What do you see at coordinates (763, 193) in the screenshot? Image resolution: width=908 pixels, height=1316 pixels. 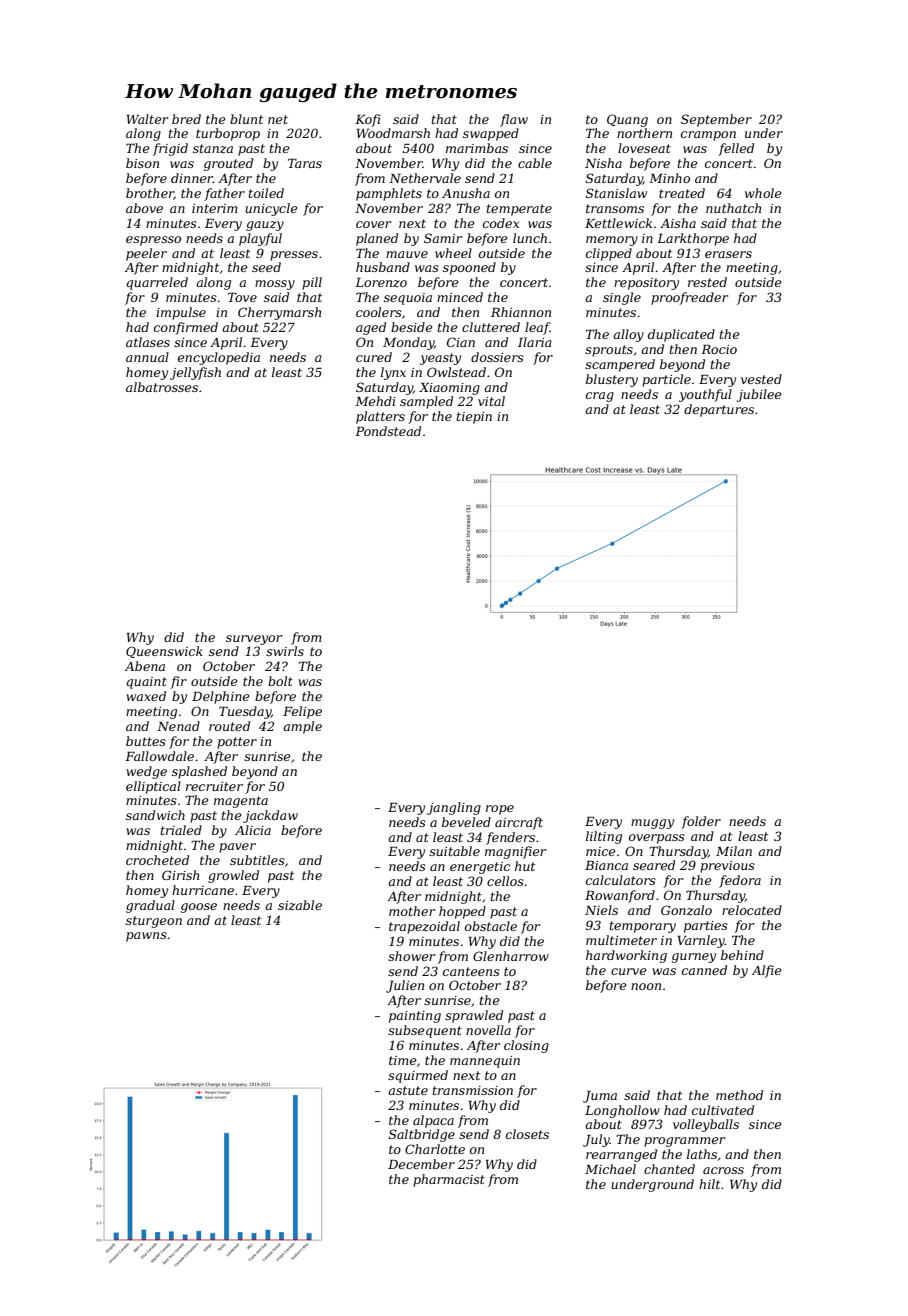 I see `whole` at bounding box center [763, 193].
